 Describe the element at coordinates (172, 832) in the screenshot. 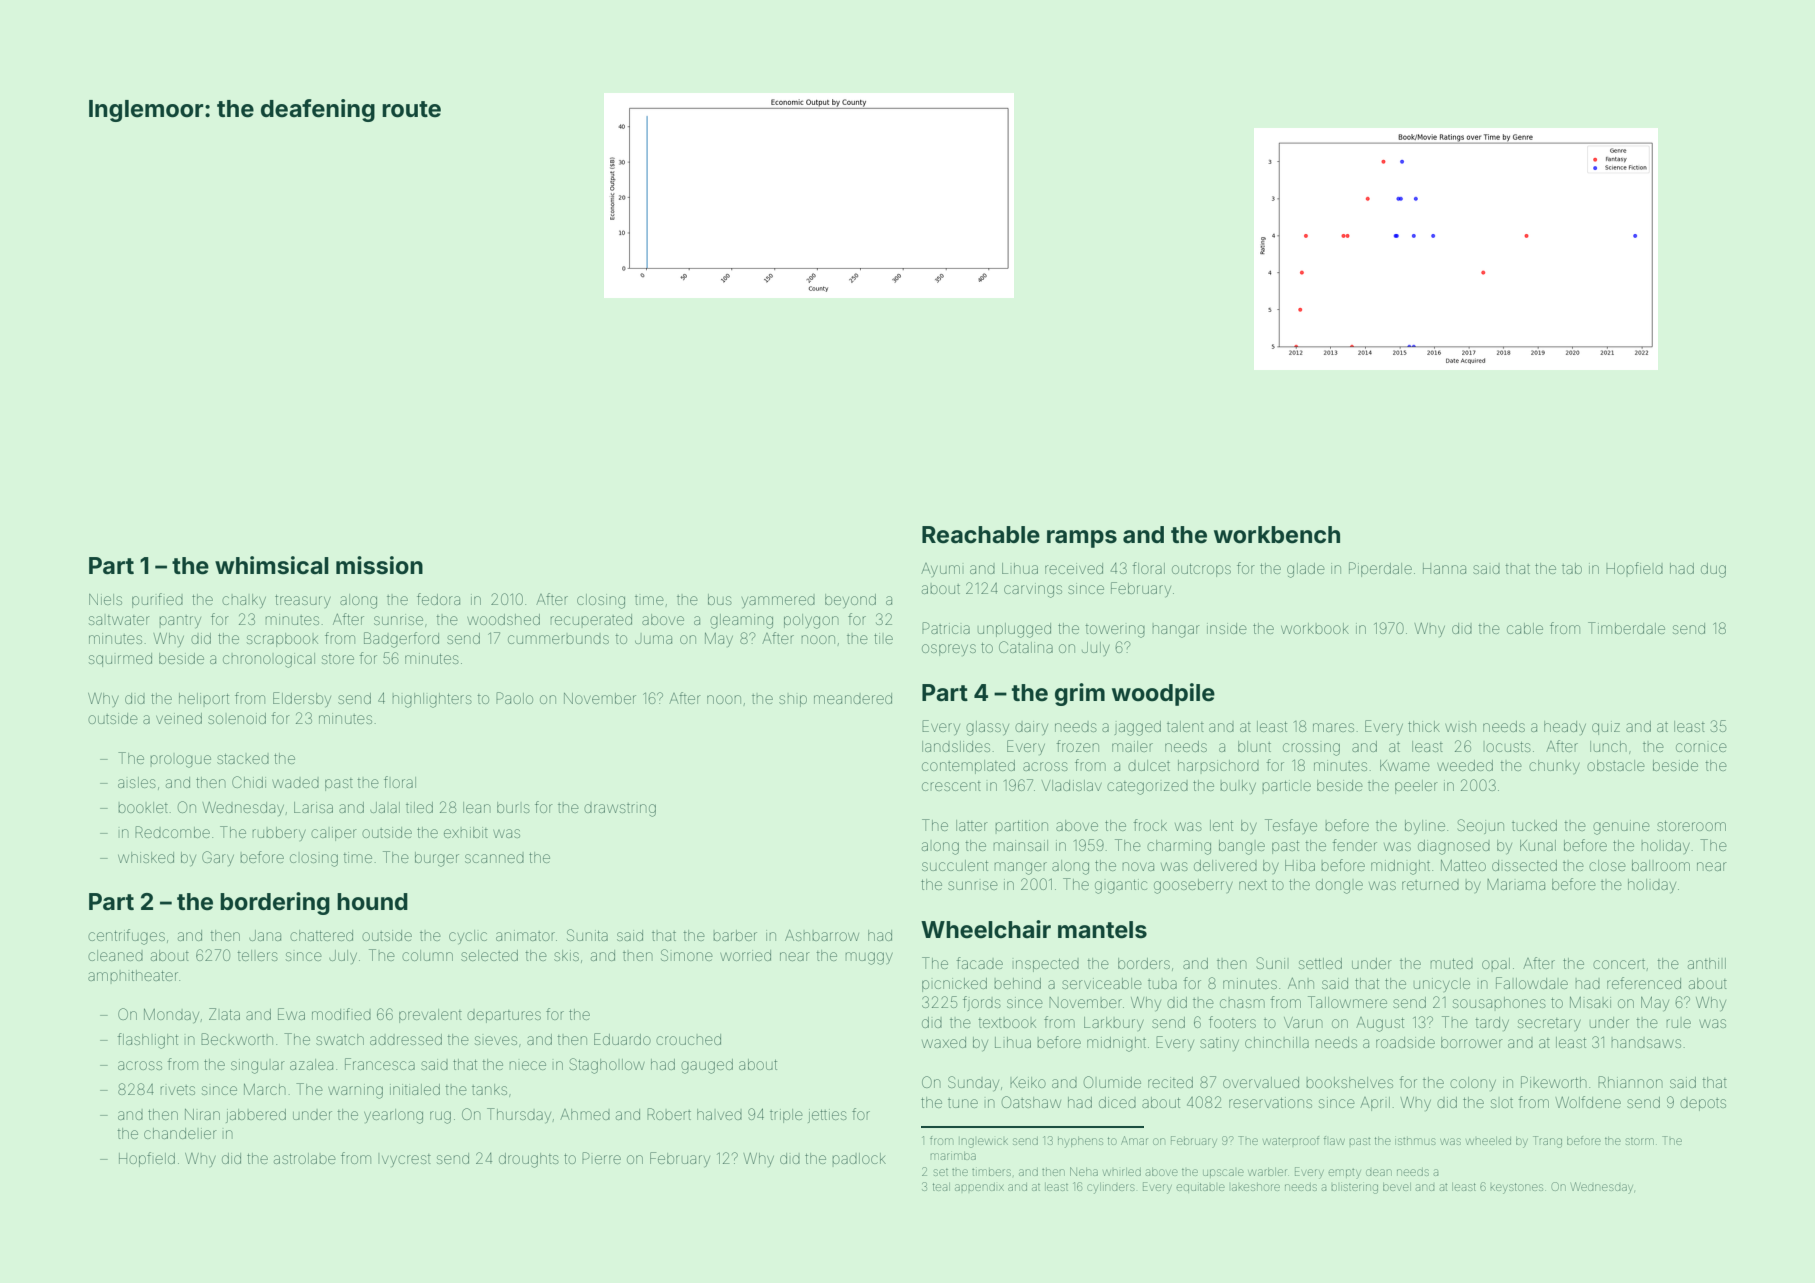

I see `Redcombe` at that location.
